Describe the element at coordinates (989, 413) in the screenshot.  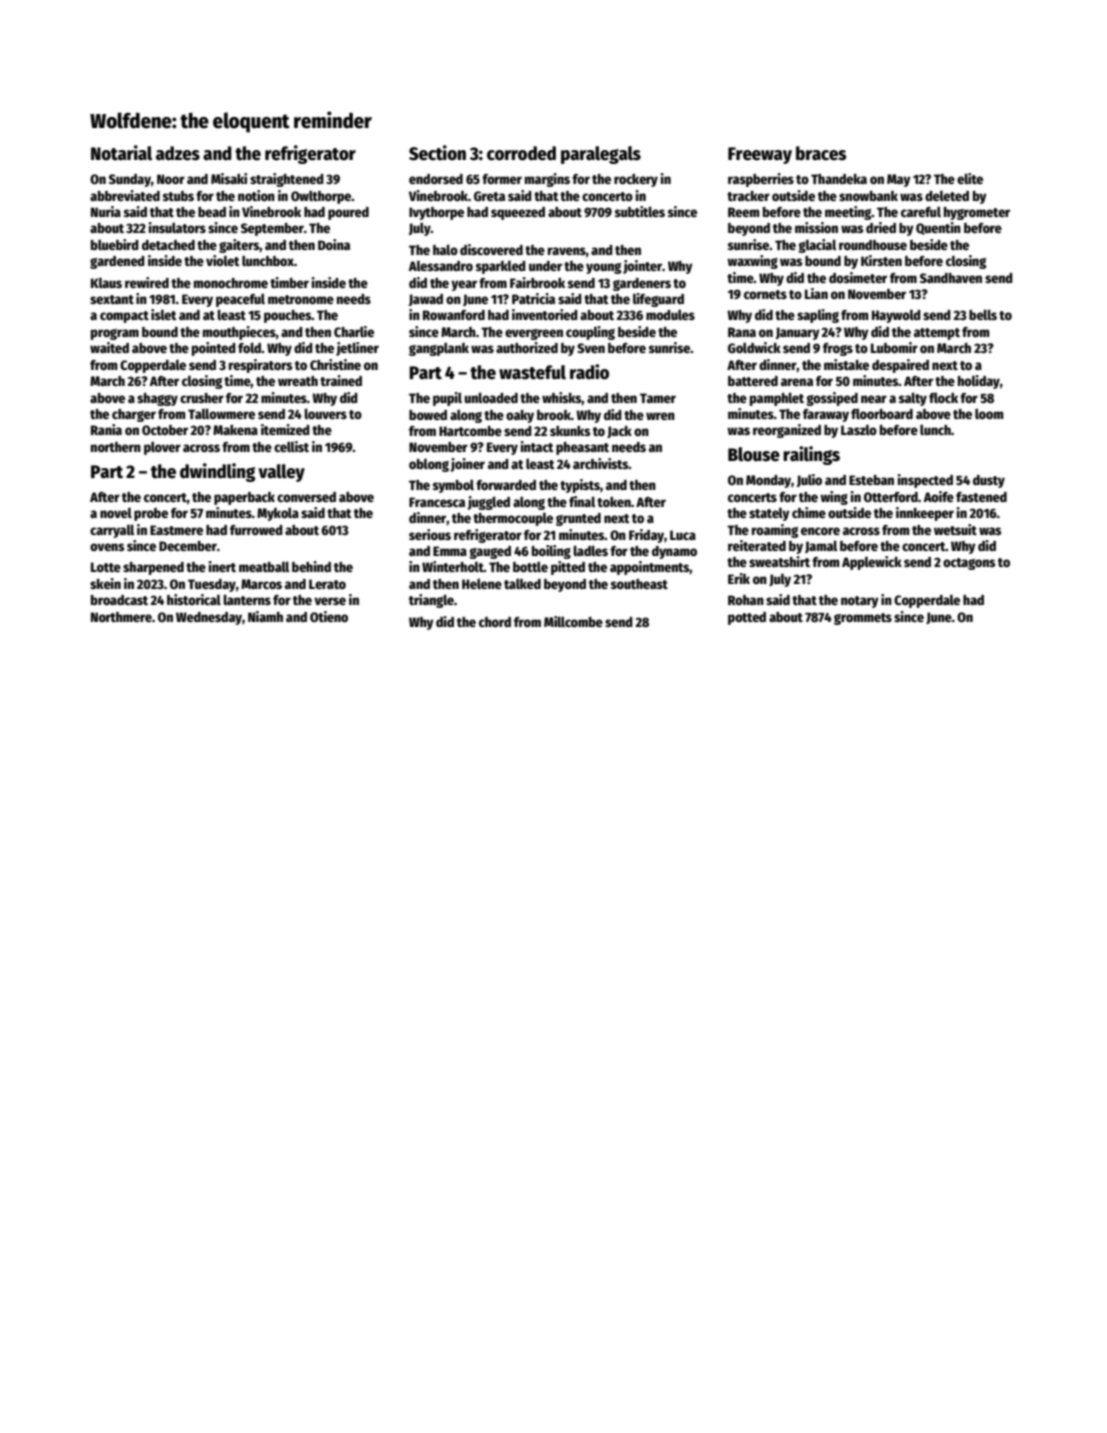
I see `loom` at that location.
